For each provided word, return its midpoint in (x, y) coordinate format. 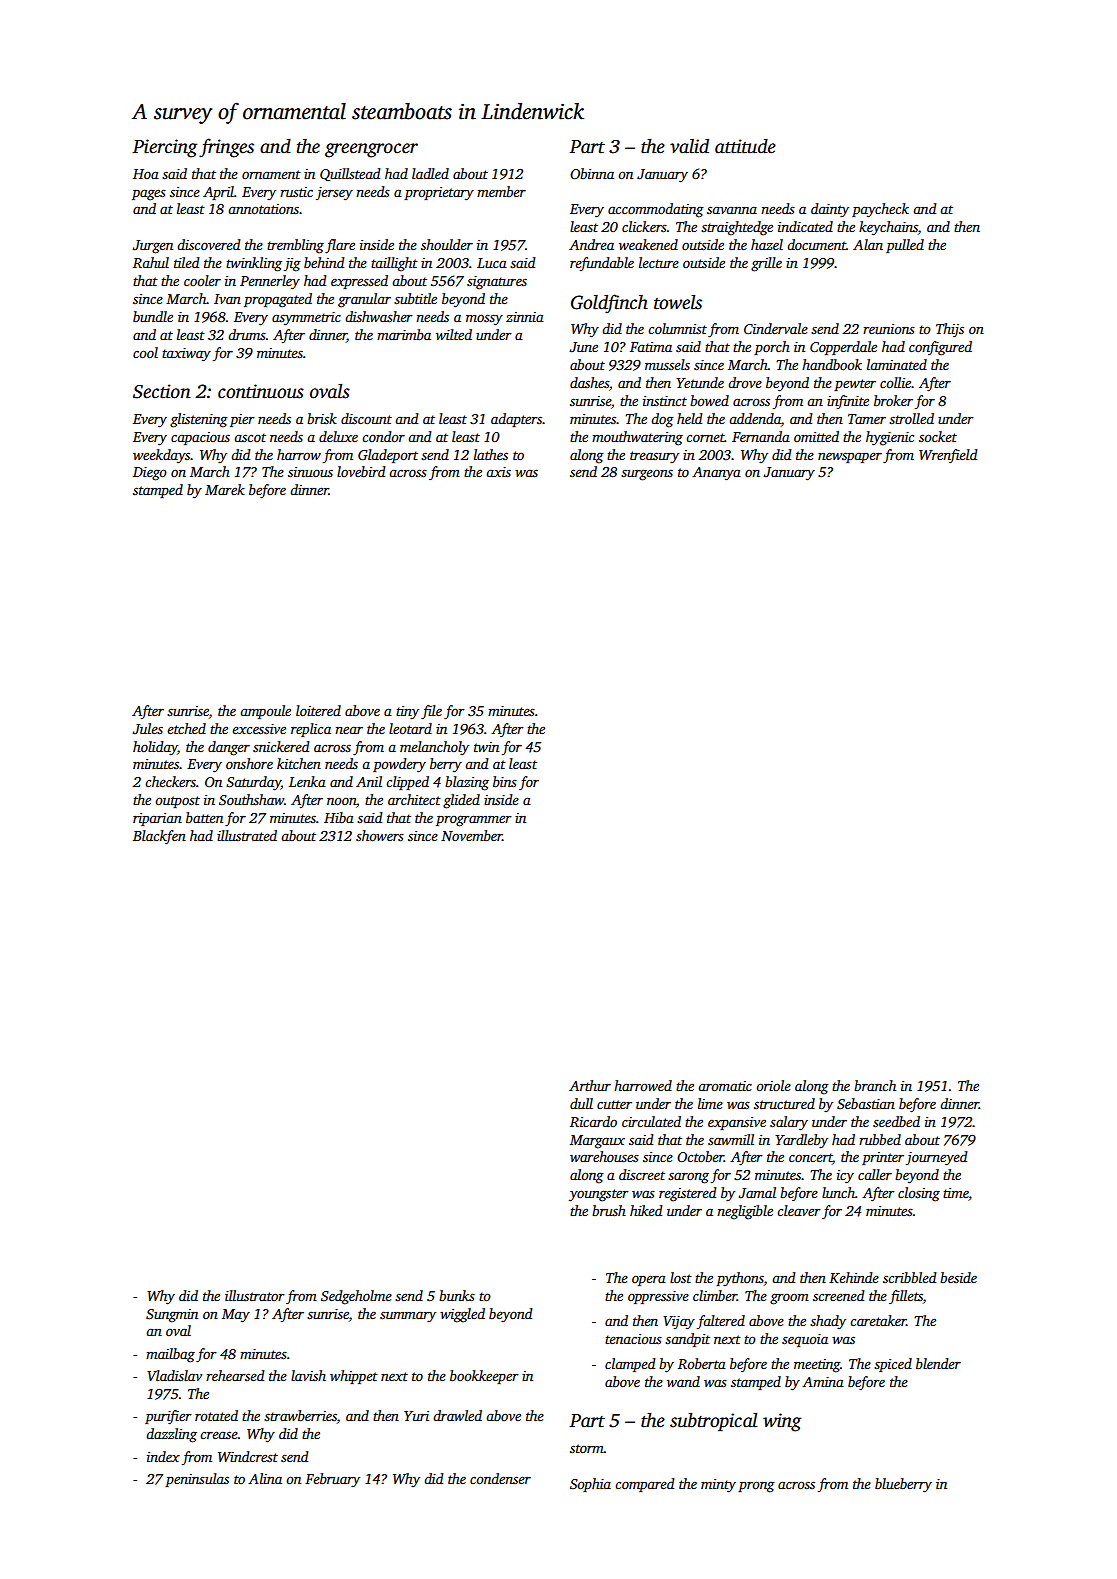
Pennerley (270, 282)
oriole (773, 1085)
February (332, 1480)
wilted (454, 334)
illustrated (247, 835)
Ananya (716, 473)
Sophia (590, 1485)
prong (756, 1487)
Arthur (590, 1085)
